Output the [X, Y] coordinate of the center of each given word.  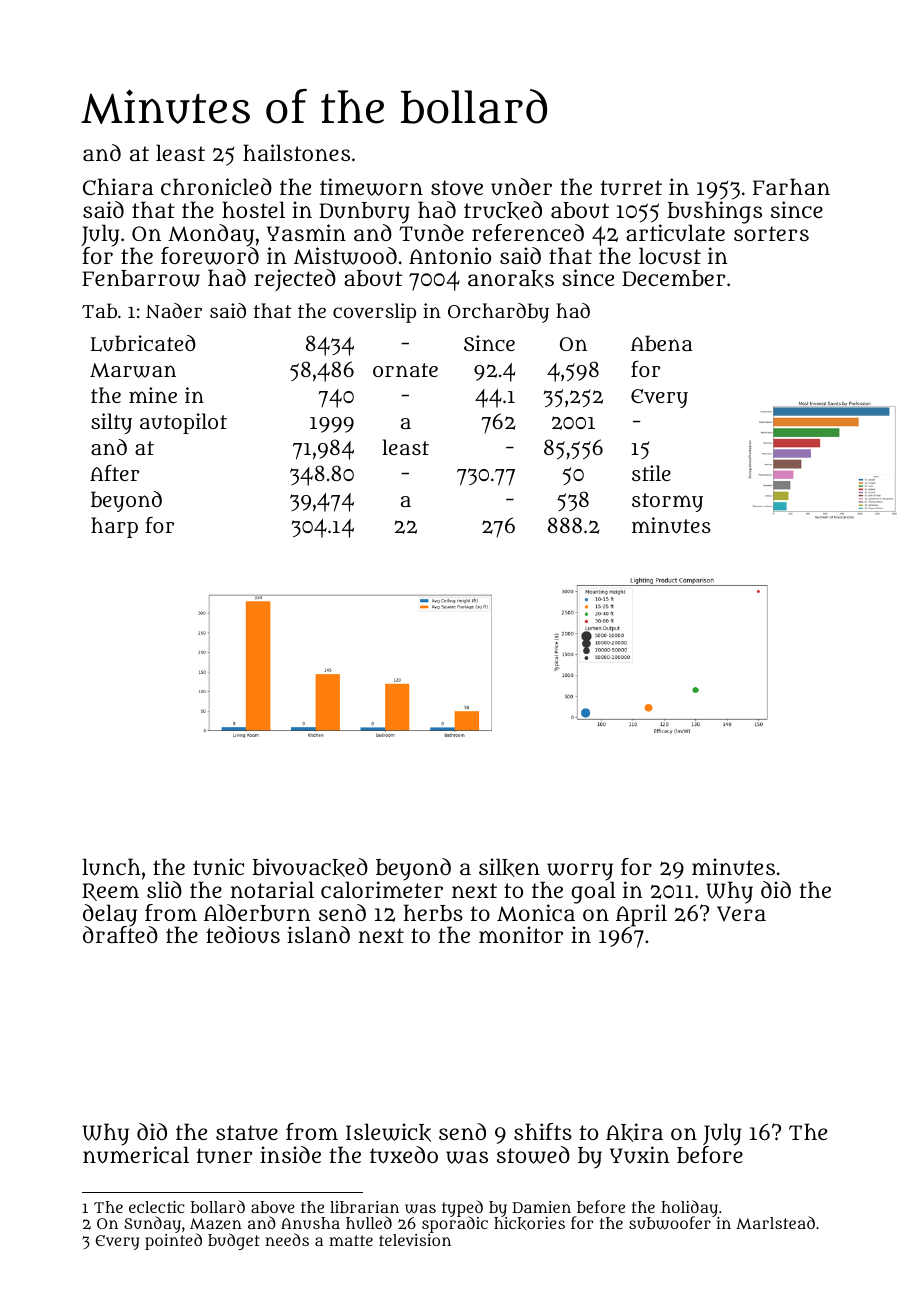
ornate [405, 370]
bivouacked [310, 867]
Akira [634, 1132]
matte [351, 1240]
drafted [120, 935]
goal [593, 893]
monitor [521, 934]
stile [651, 473]
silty [111, 423]
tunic [218, 866]
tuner [224, 1155]
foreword [210, 256]
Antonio [450, 255]
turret [631, 187]
